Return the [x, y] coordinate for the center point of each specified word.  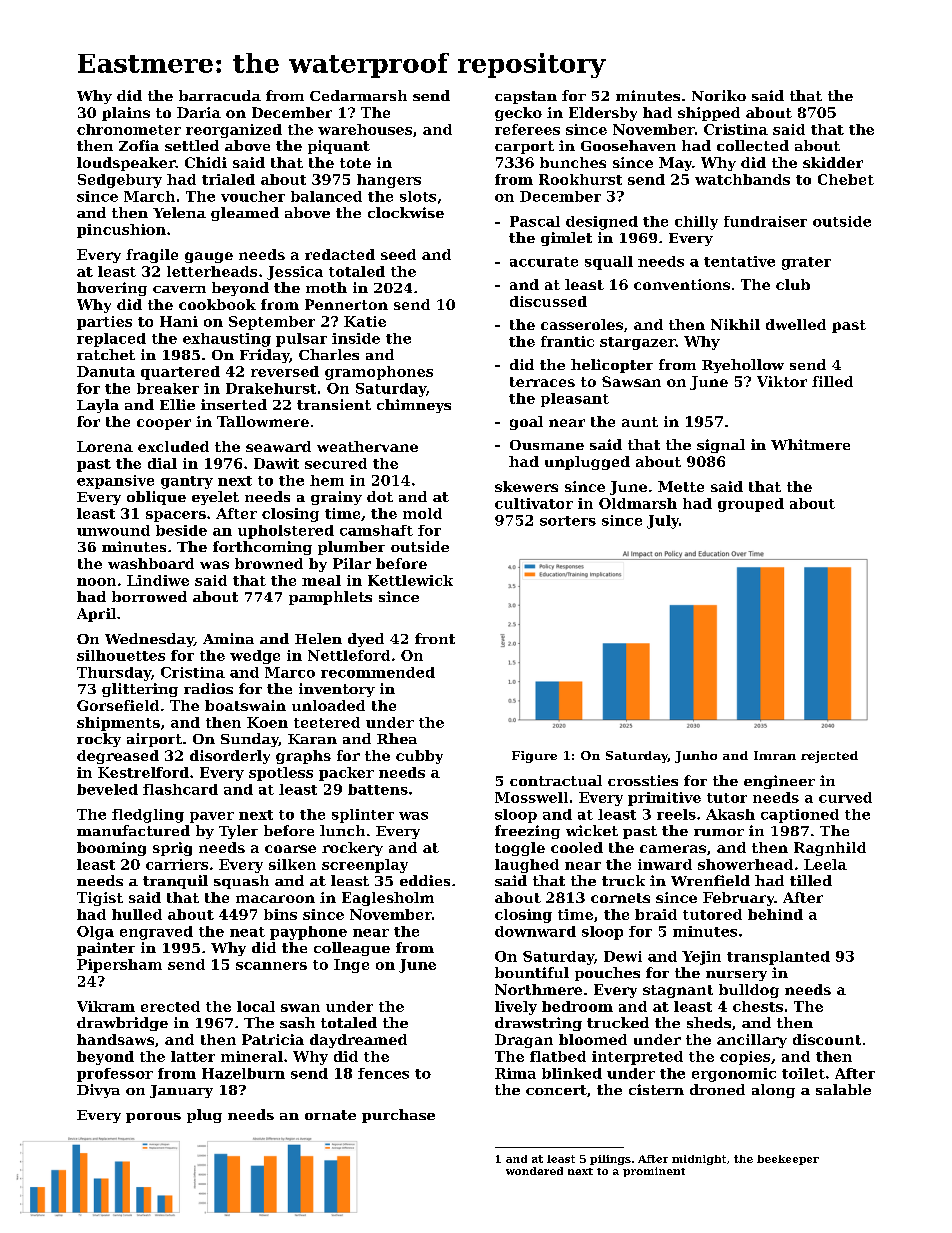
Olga [95, 933]
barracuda [220, 95]
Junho [696, 757]
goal [526, 423]
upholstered [286, 532]
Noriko [719, 95]
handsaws [115, 1039]
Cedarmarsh [358, 95]
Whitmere [810, 444]
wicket [592, 830]
